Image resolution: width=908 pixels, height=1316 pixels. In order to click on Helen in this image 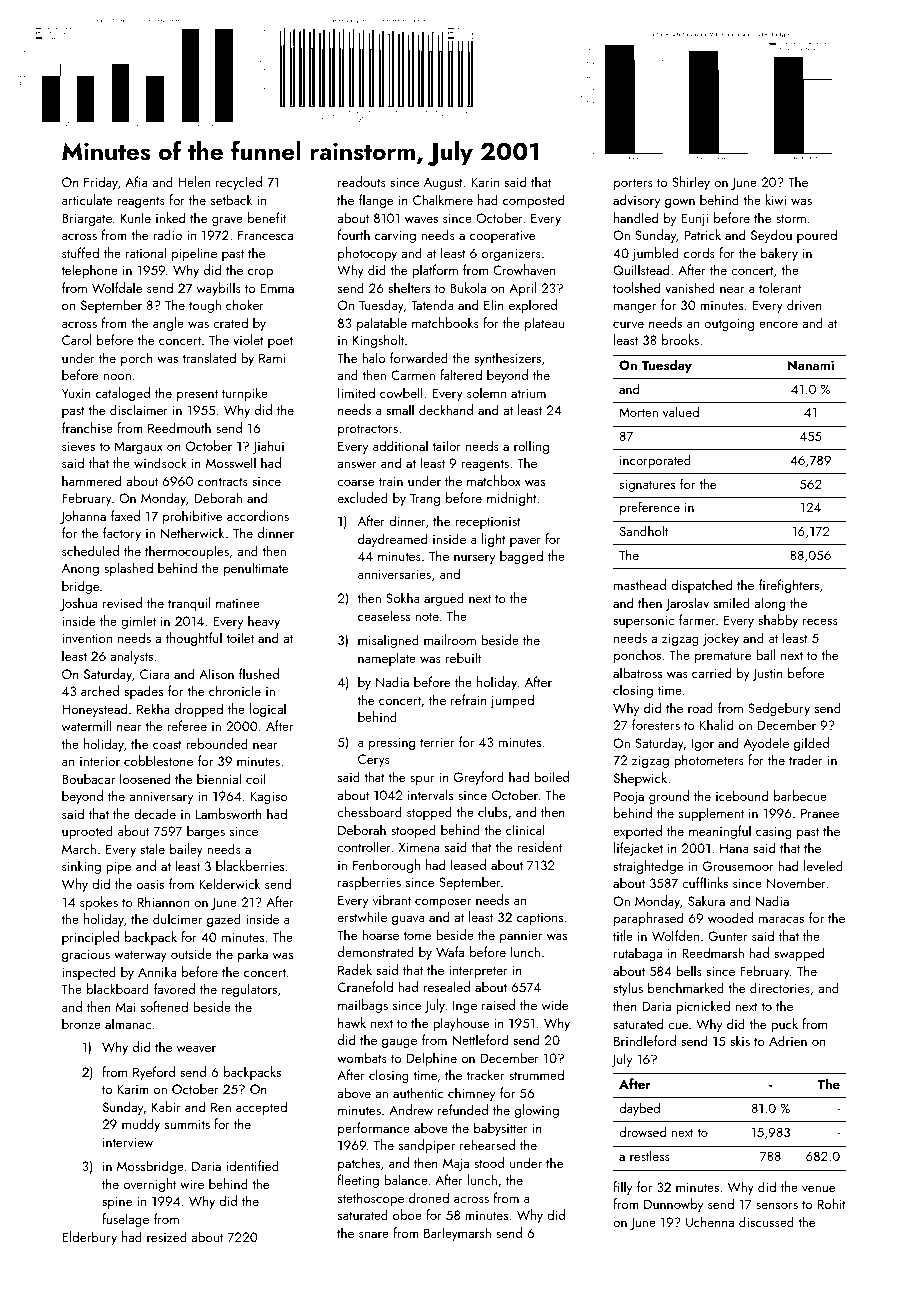, I will do `click(194, 181)`.
